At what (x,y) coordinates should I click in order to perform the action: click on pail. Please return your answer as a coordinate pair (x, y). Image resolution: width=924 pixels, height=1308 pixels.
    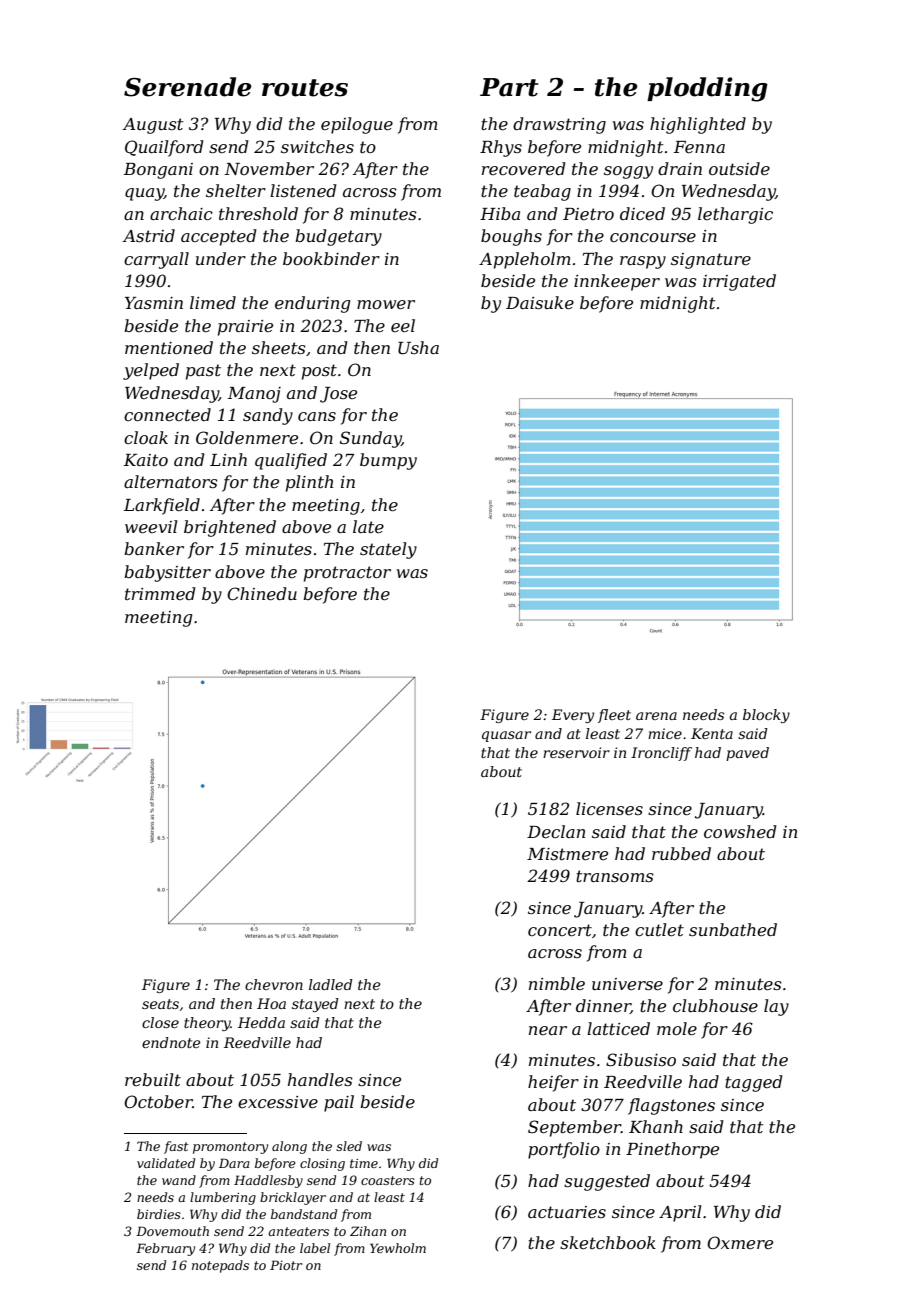
    Looking at the image, I should click on (339, 1103).
